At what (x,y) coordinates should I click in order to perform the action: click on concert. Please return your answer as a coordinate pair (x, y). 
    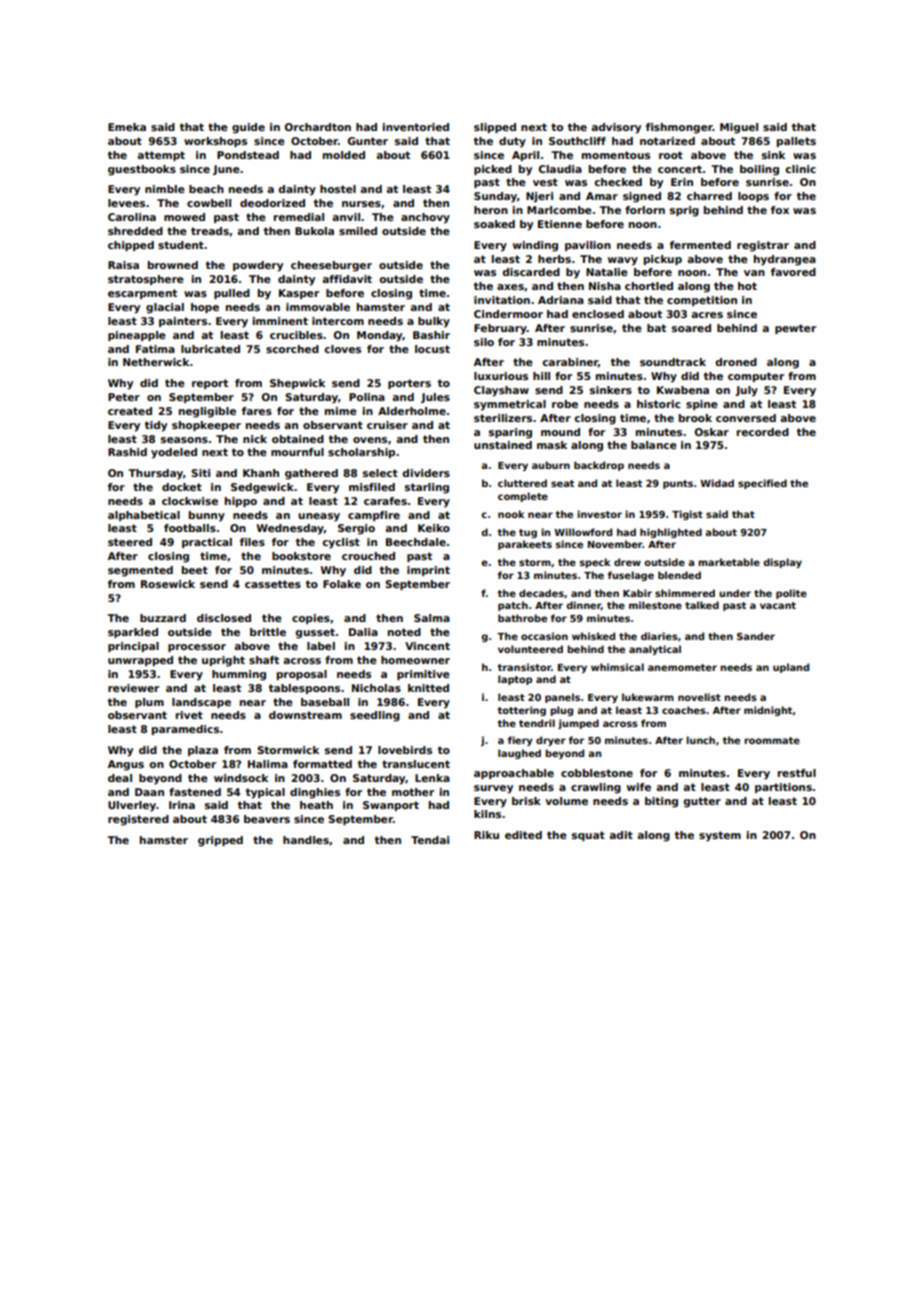
    Looking at the image, I should click on (680, 169).
